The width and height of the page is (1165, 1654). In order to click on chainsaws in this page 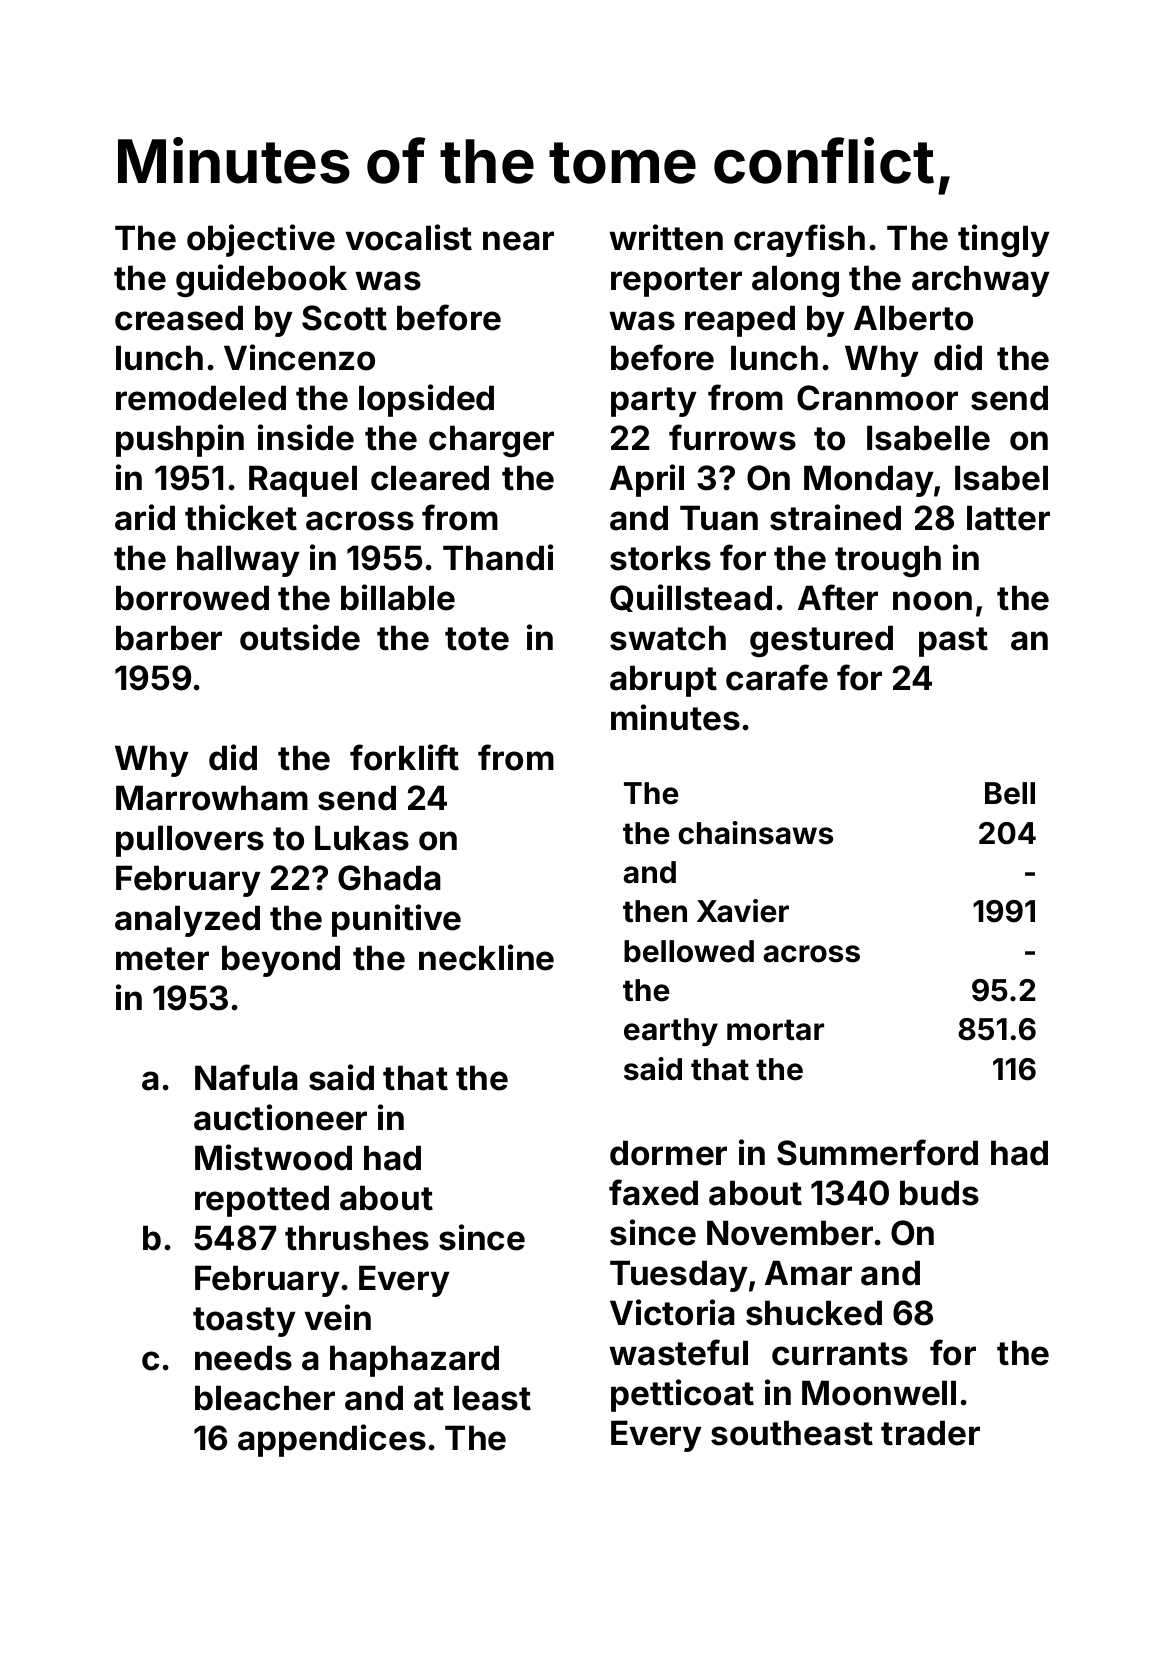, I will do `click(755, 833)`.
